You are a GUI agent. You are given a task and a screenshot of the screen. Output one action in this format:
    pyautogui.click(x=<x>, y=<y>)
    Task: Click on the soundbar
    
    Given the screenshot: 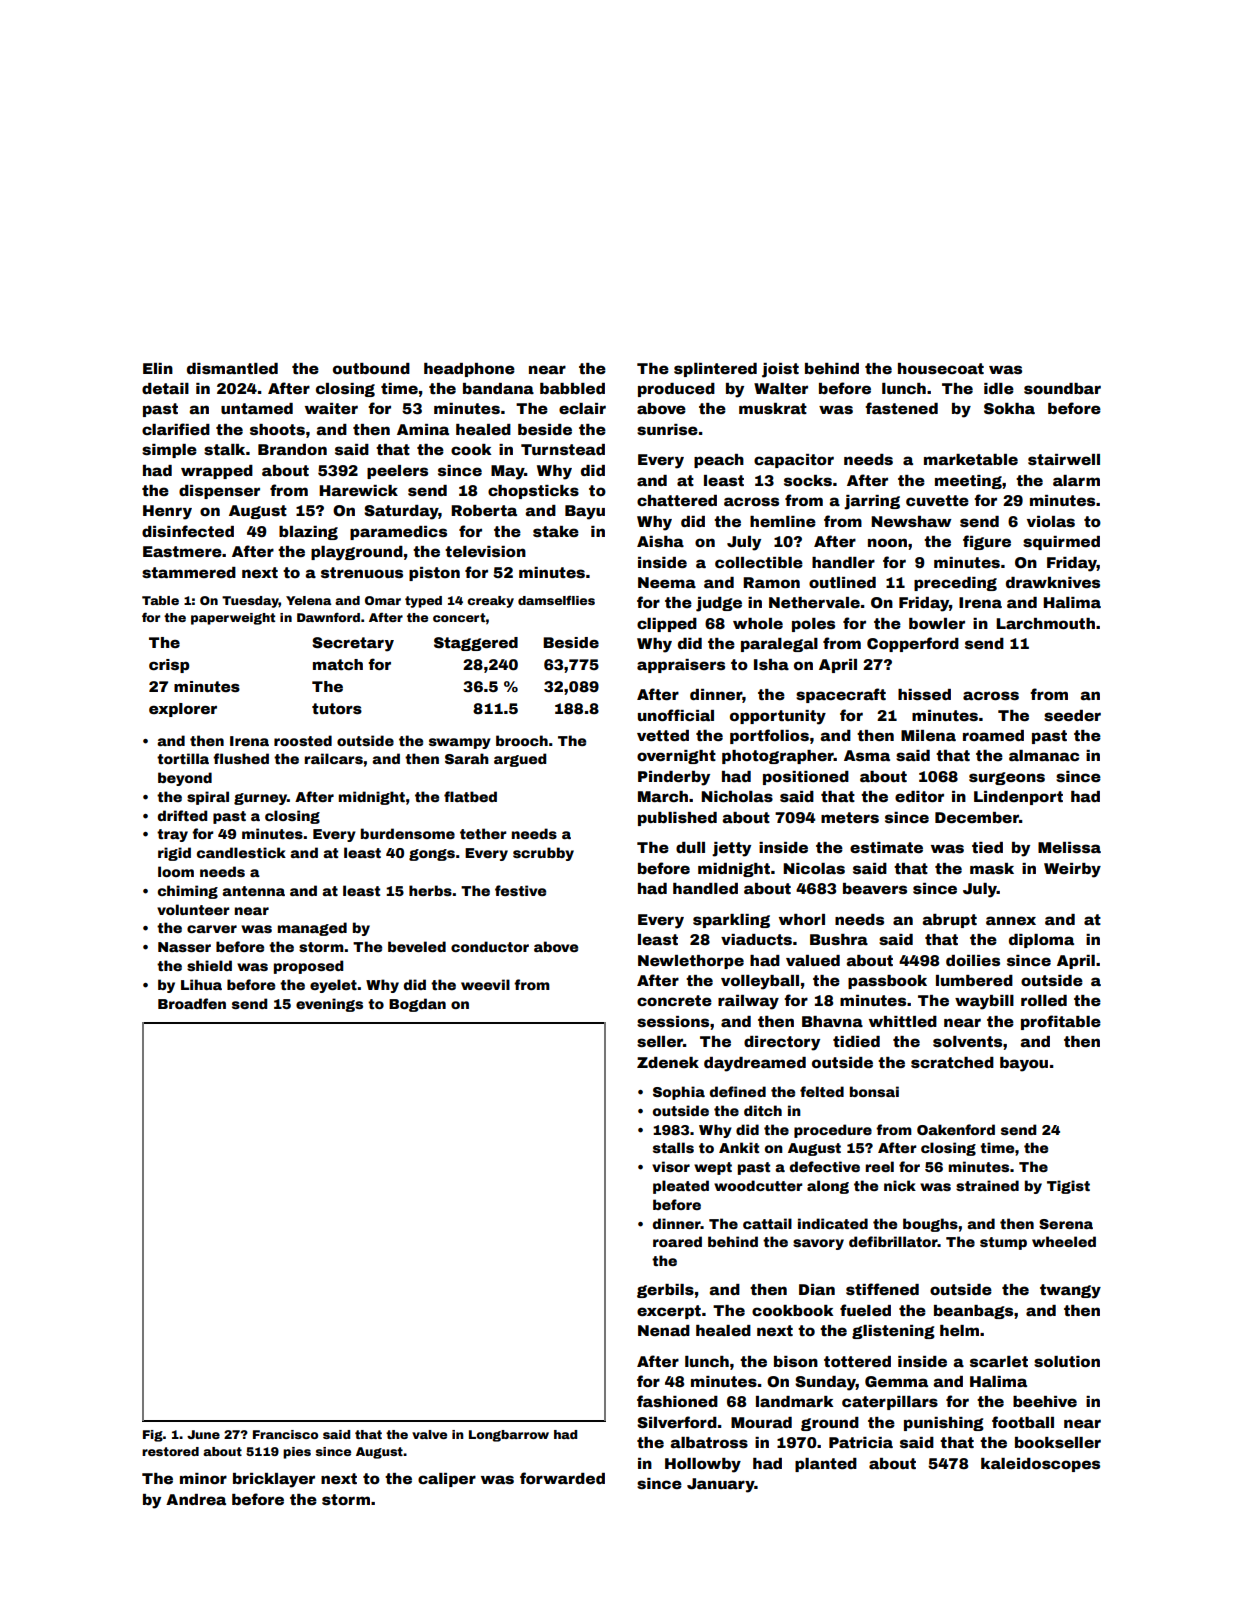 What is the action you would take?
    pyautogui.click(x=1062, y=388)
